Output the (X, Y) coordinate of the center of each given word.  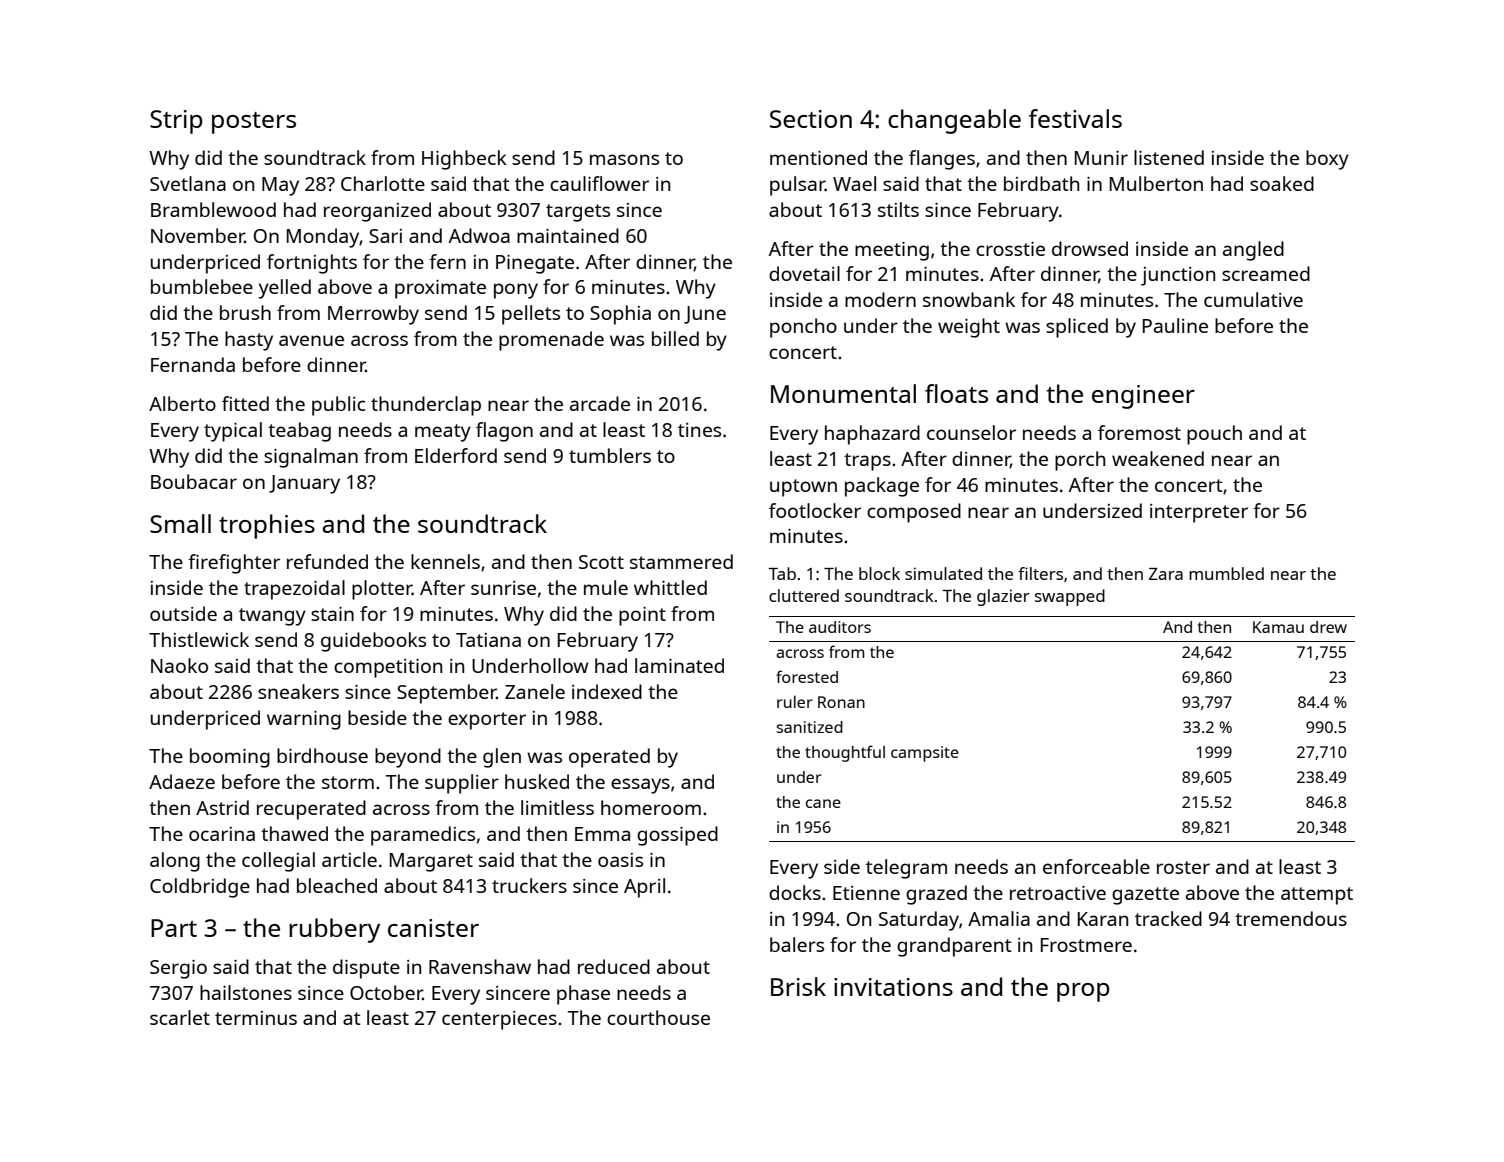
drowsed (1090, 248)
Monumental (843, 393)
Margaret (431, 862)
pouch (1214, 435)
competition (388, 668)
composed (914, 513)
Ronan (841, 702)
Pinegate (535, 264)
